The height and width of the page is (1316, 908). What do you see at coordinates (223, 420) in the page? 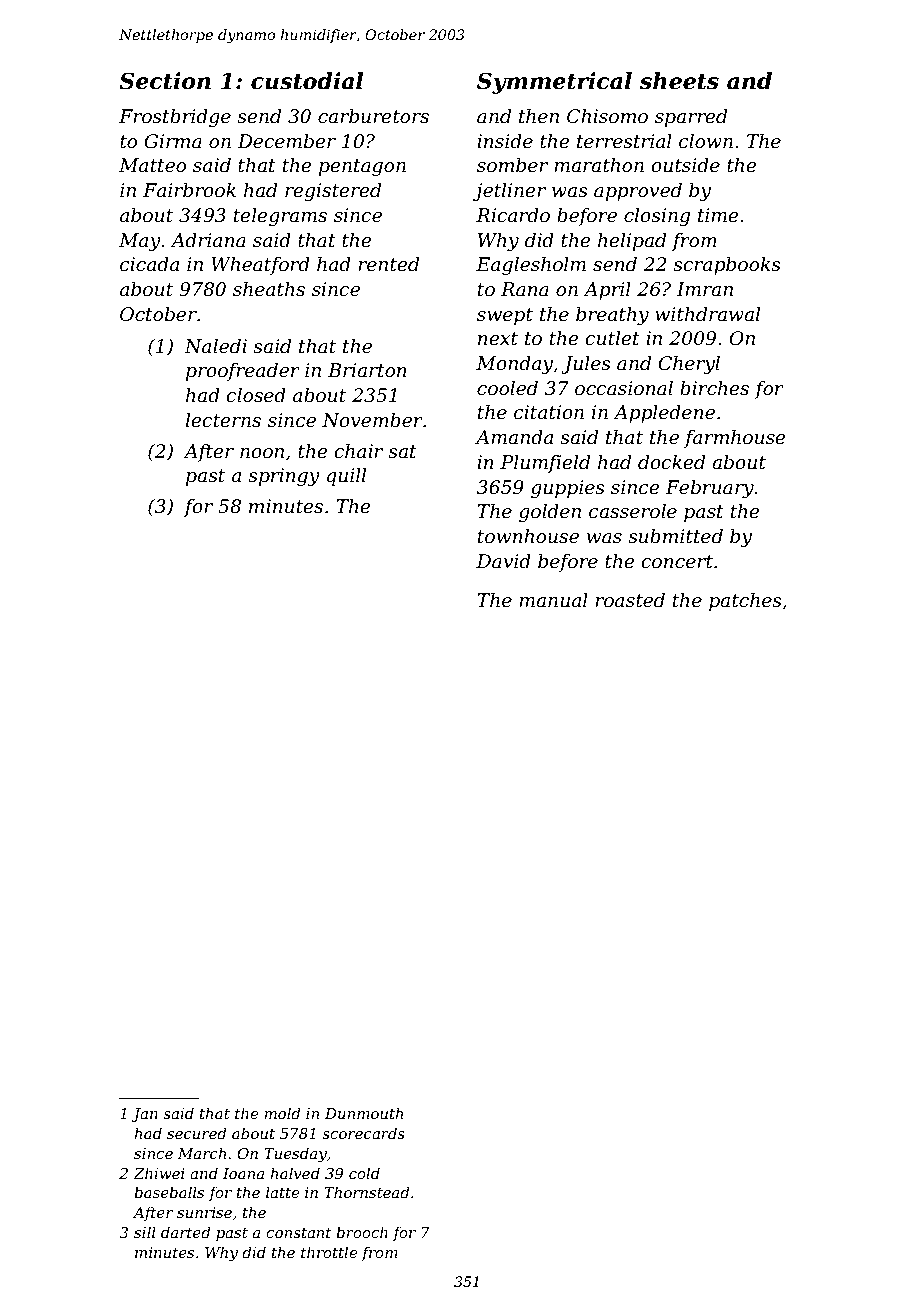
I see `lecterns` at bounding box center [223, 420].
